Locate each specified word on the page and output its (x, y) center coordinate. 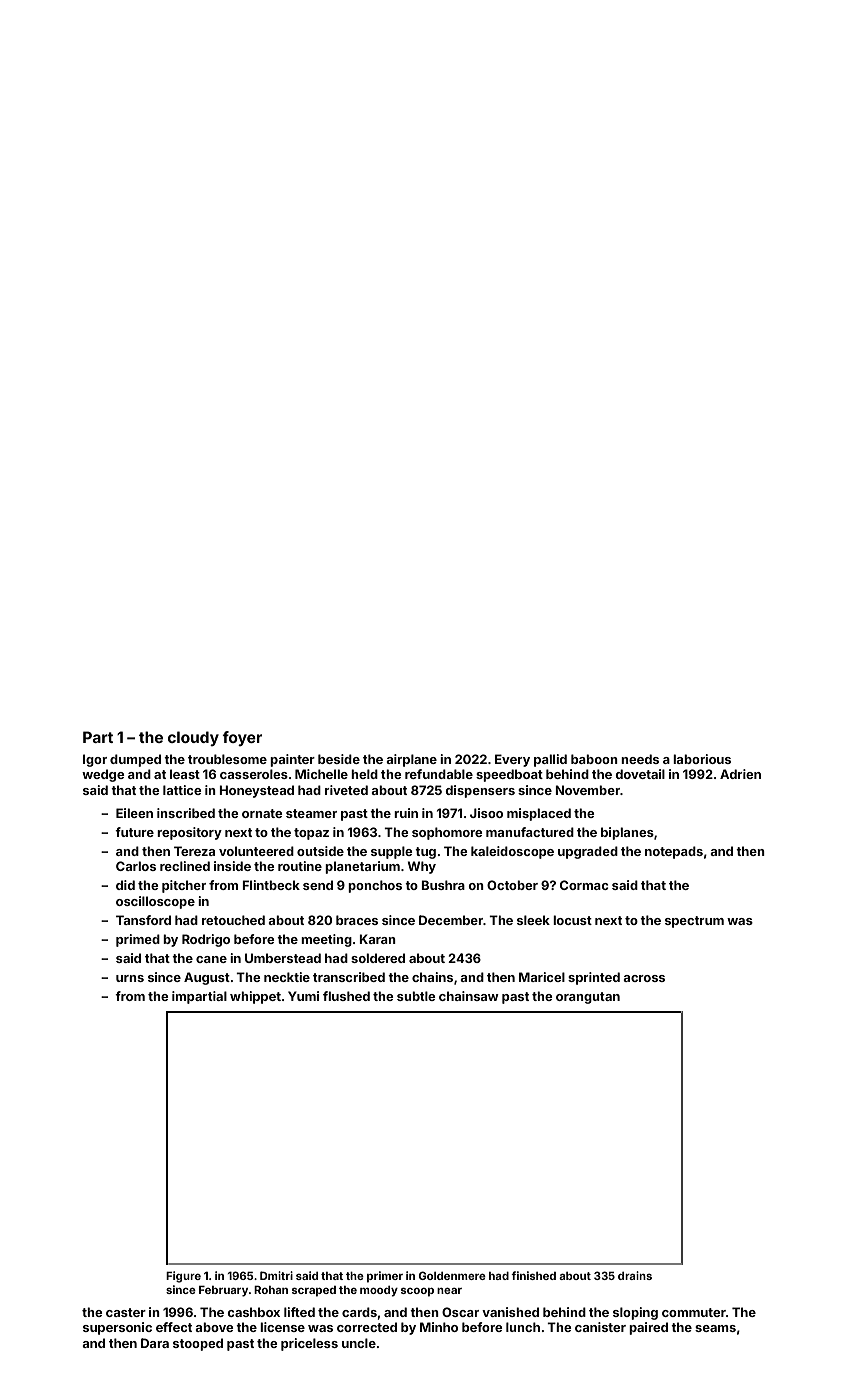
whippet (255, 997)
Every (512, 760)
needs (640, 759)
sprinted (594, 978)
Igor (95, 760)
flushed (346, 996)
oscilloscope (155, 902)
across (644, 978)
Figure (183, 1277)
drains (635, 1275)
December (451, 920)
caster (126, 1312)
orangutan (588, 998)
